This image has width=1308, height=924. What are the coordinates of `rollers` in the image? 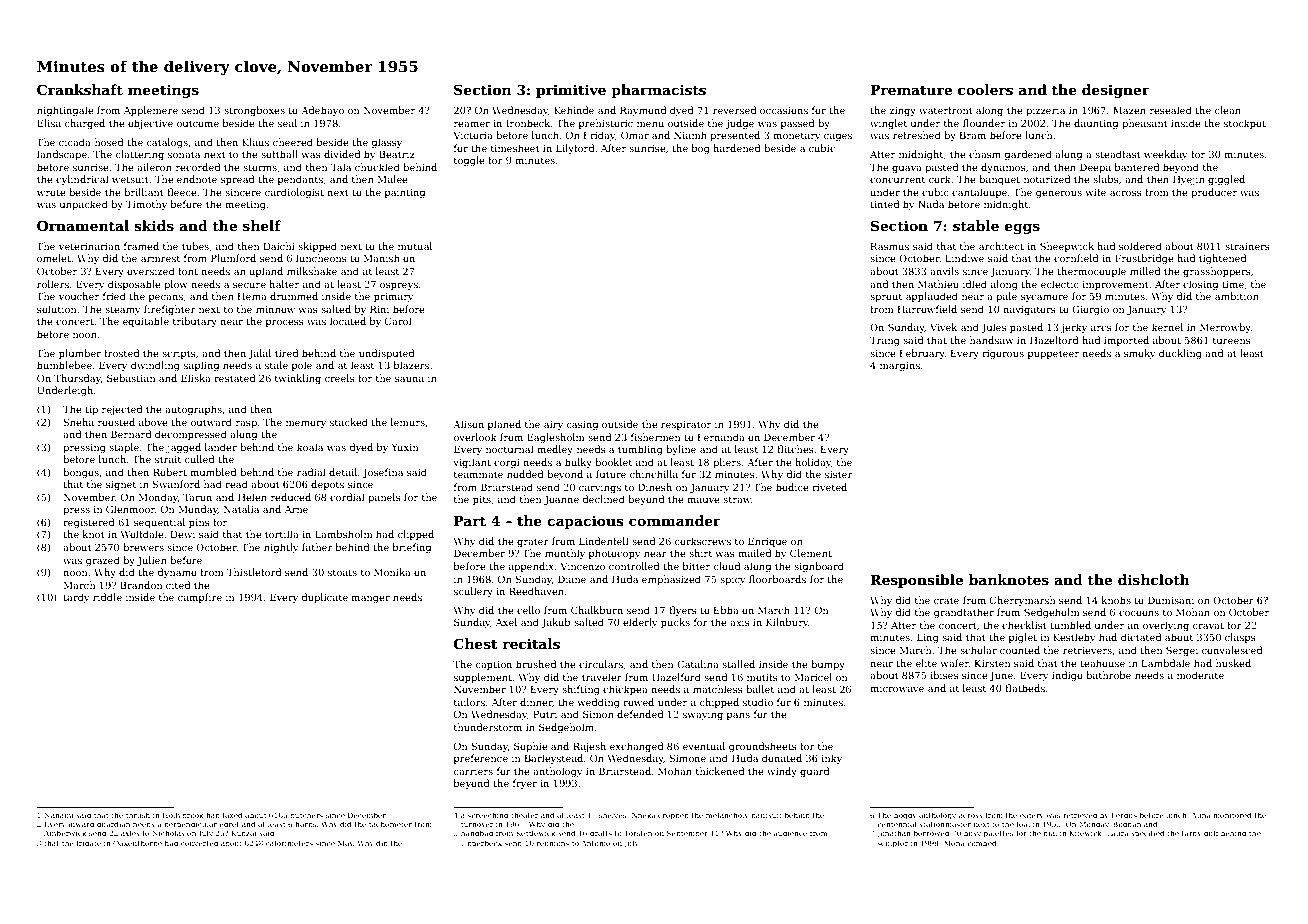 It's located at (53, 284).
